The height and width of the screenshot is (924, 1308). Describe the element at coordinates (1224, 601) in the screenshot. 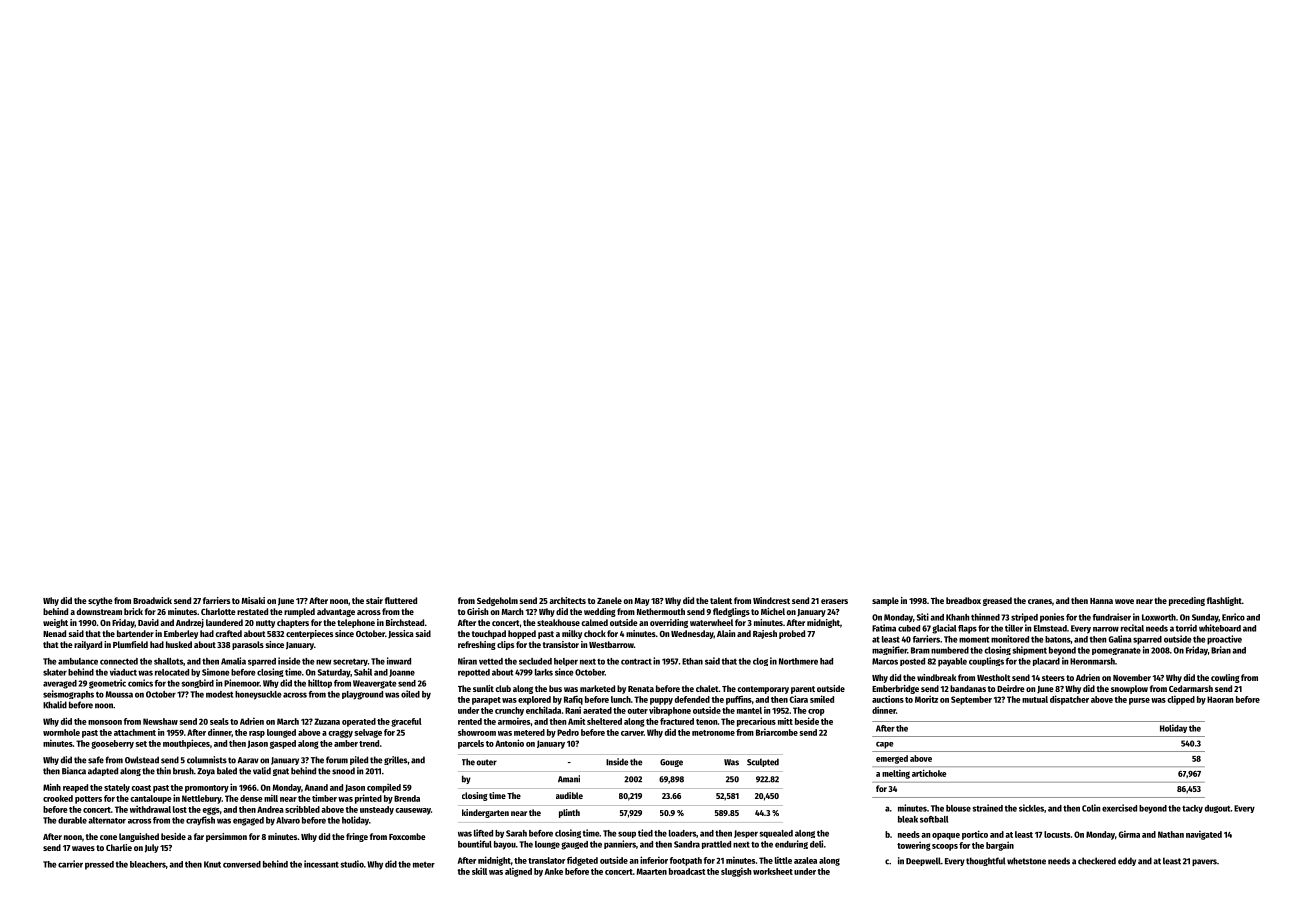

I see `flashlight` at that location.
